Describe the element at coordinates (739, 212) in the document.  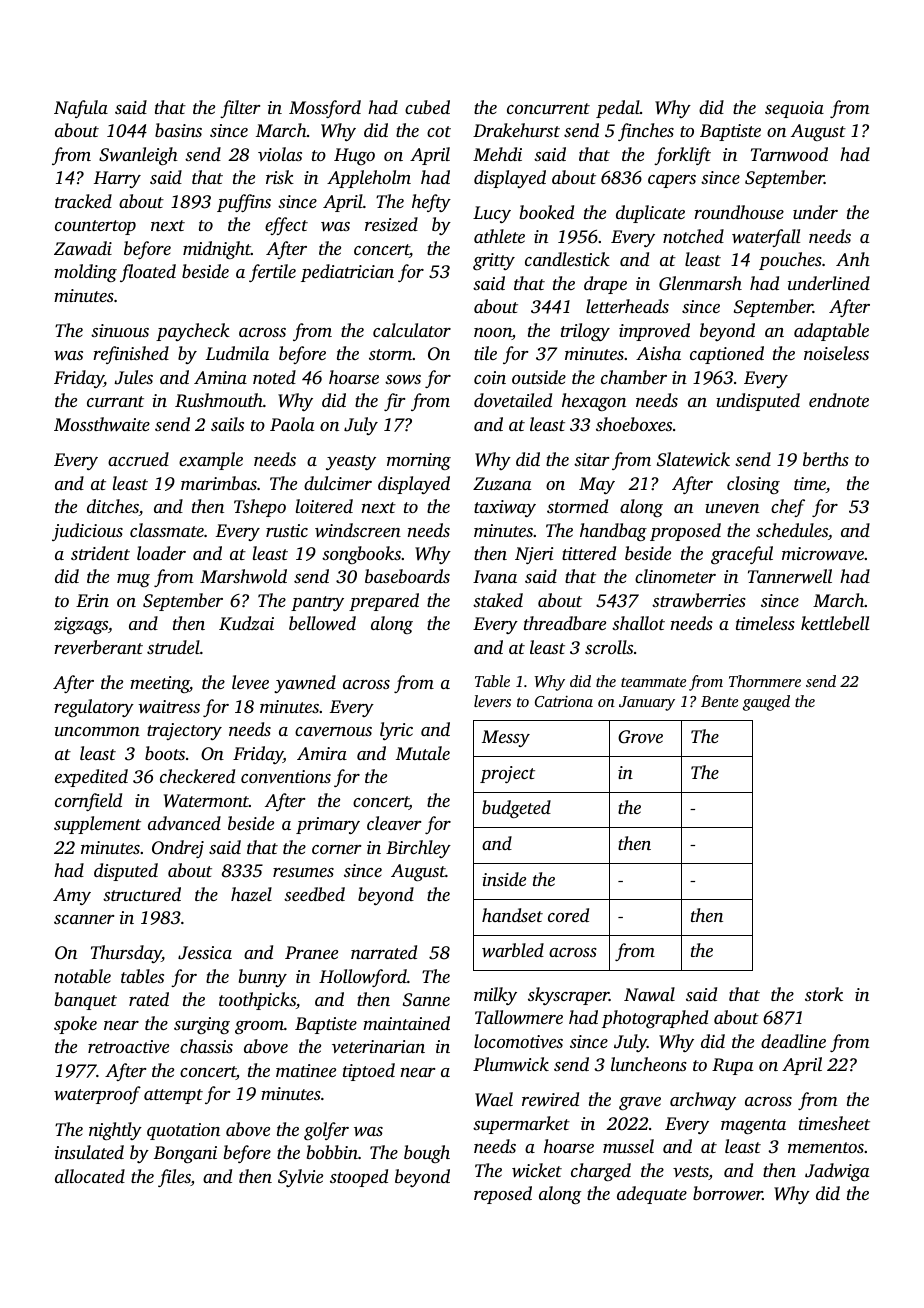
I see `roundhouse` at that location.
